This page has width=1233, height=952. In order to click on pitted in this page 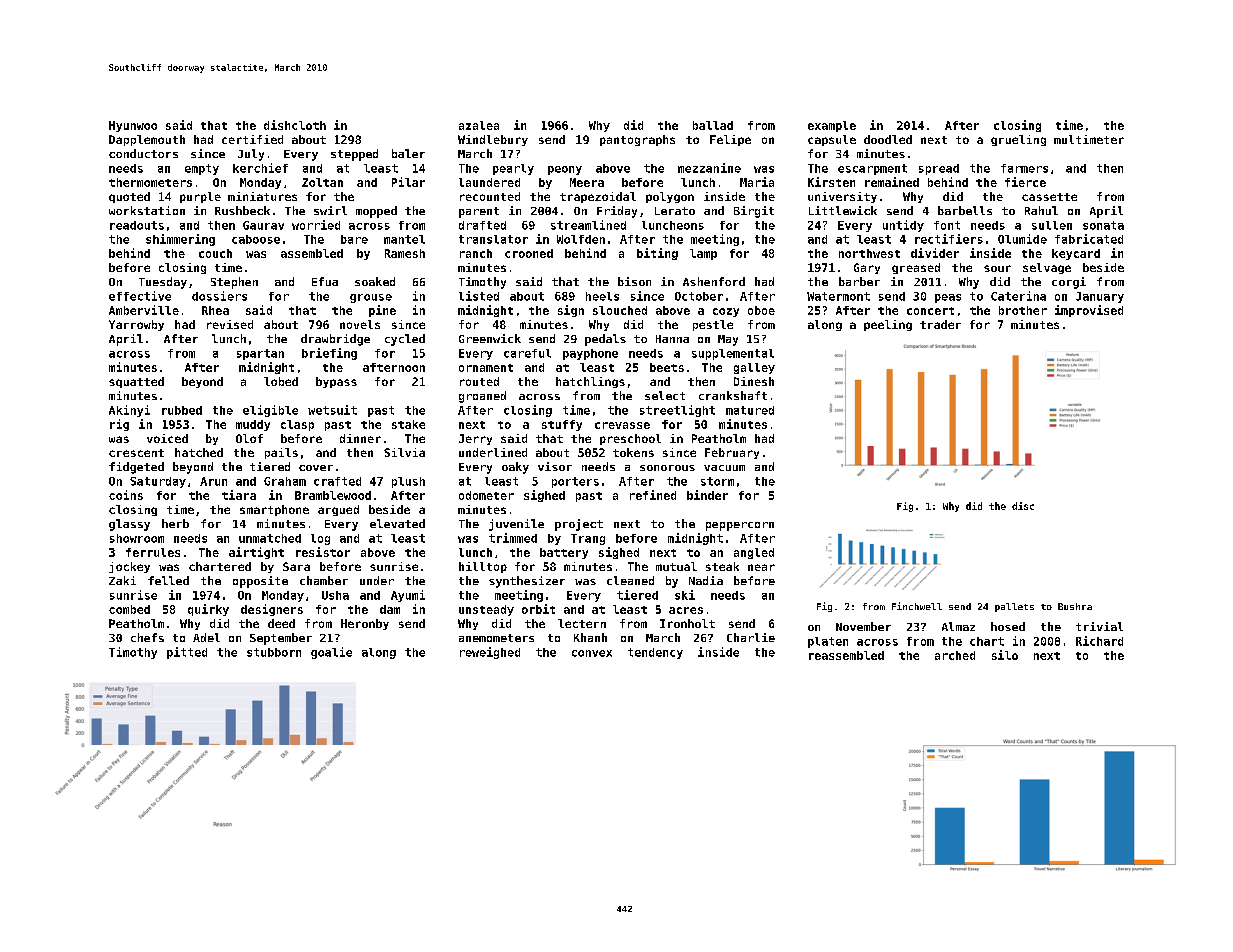, I will do `click(187, 653)`.
